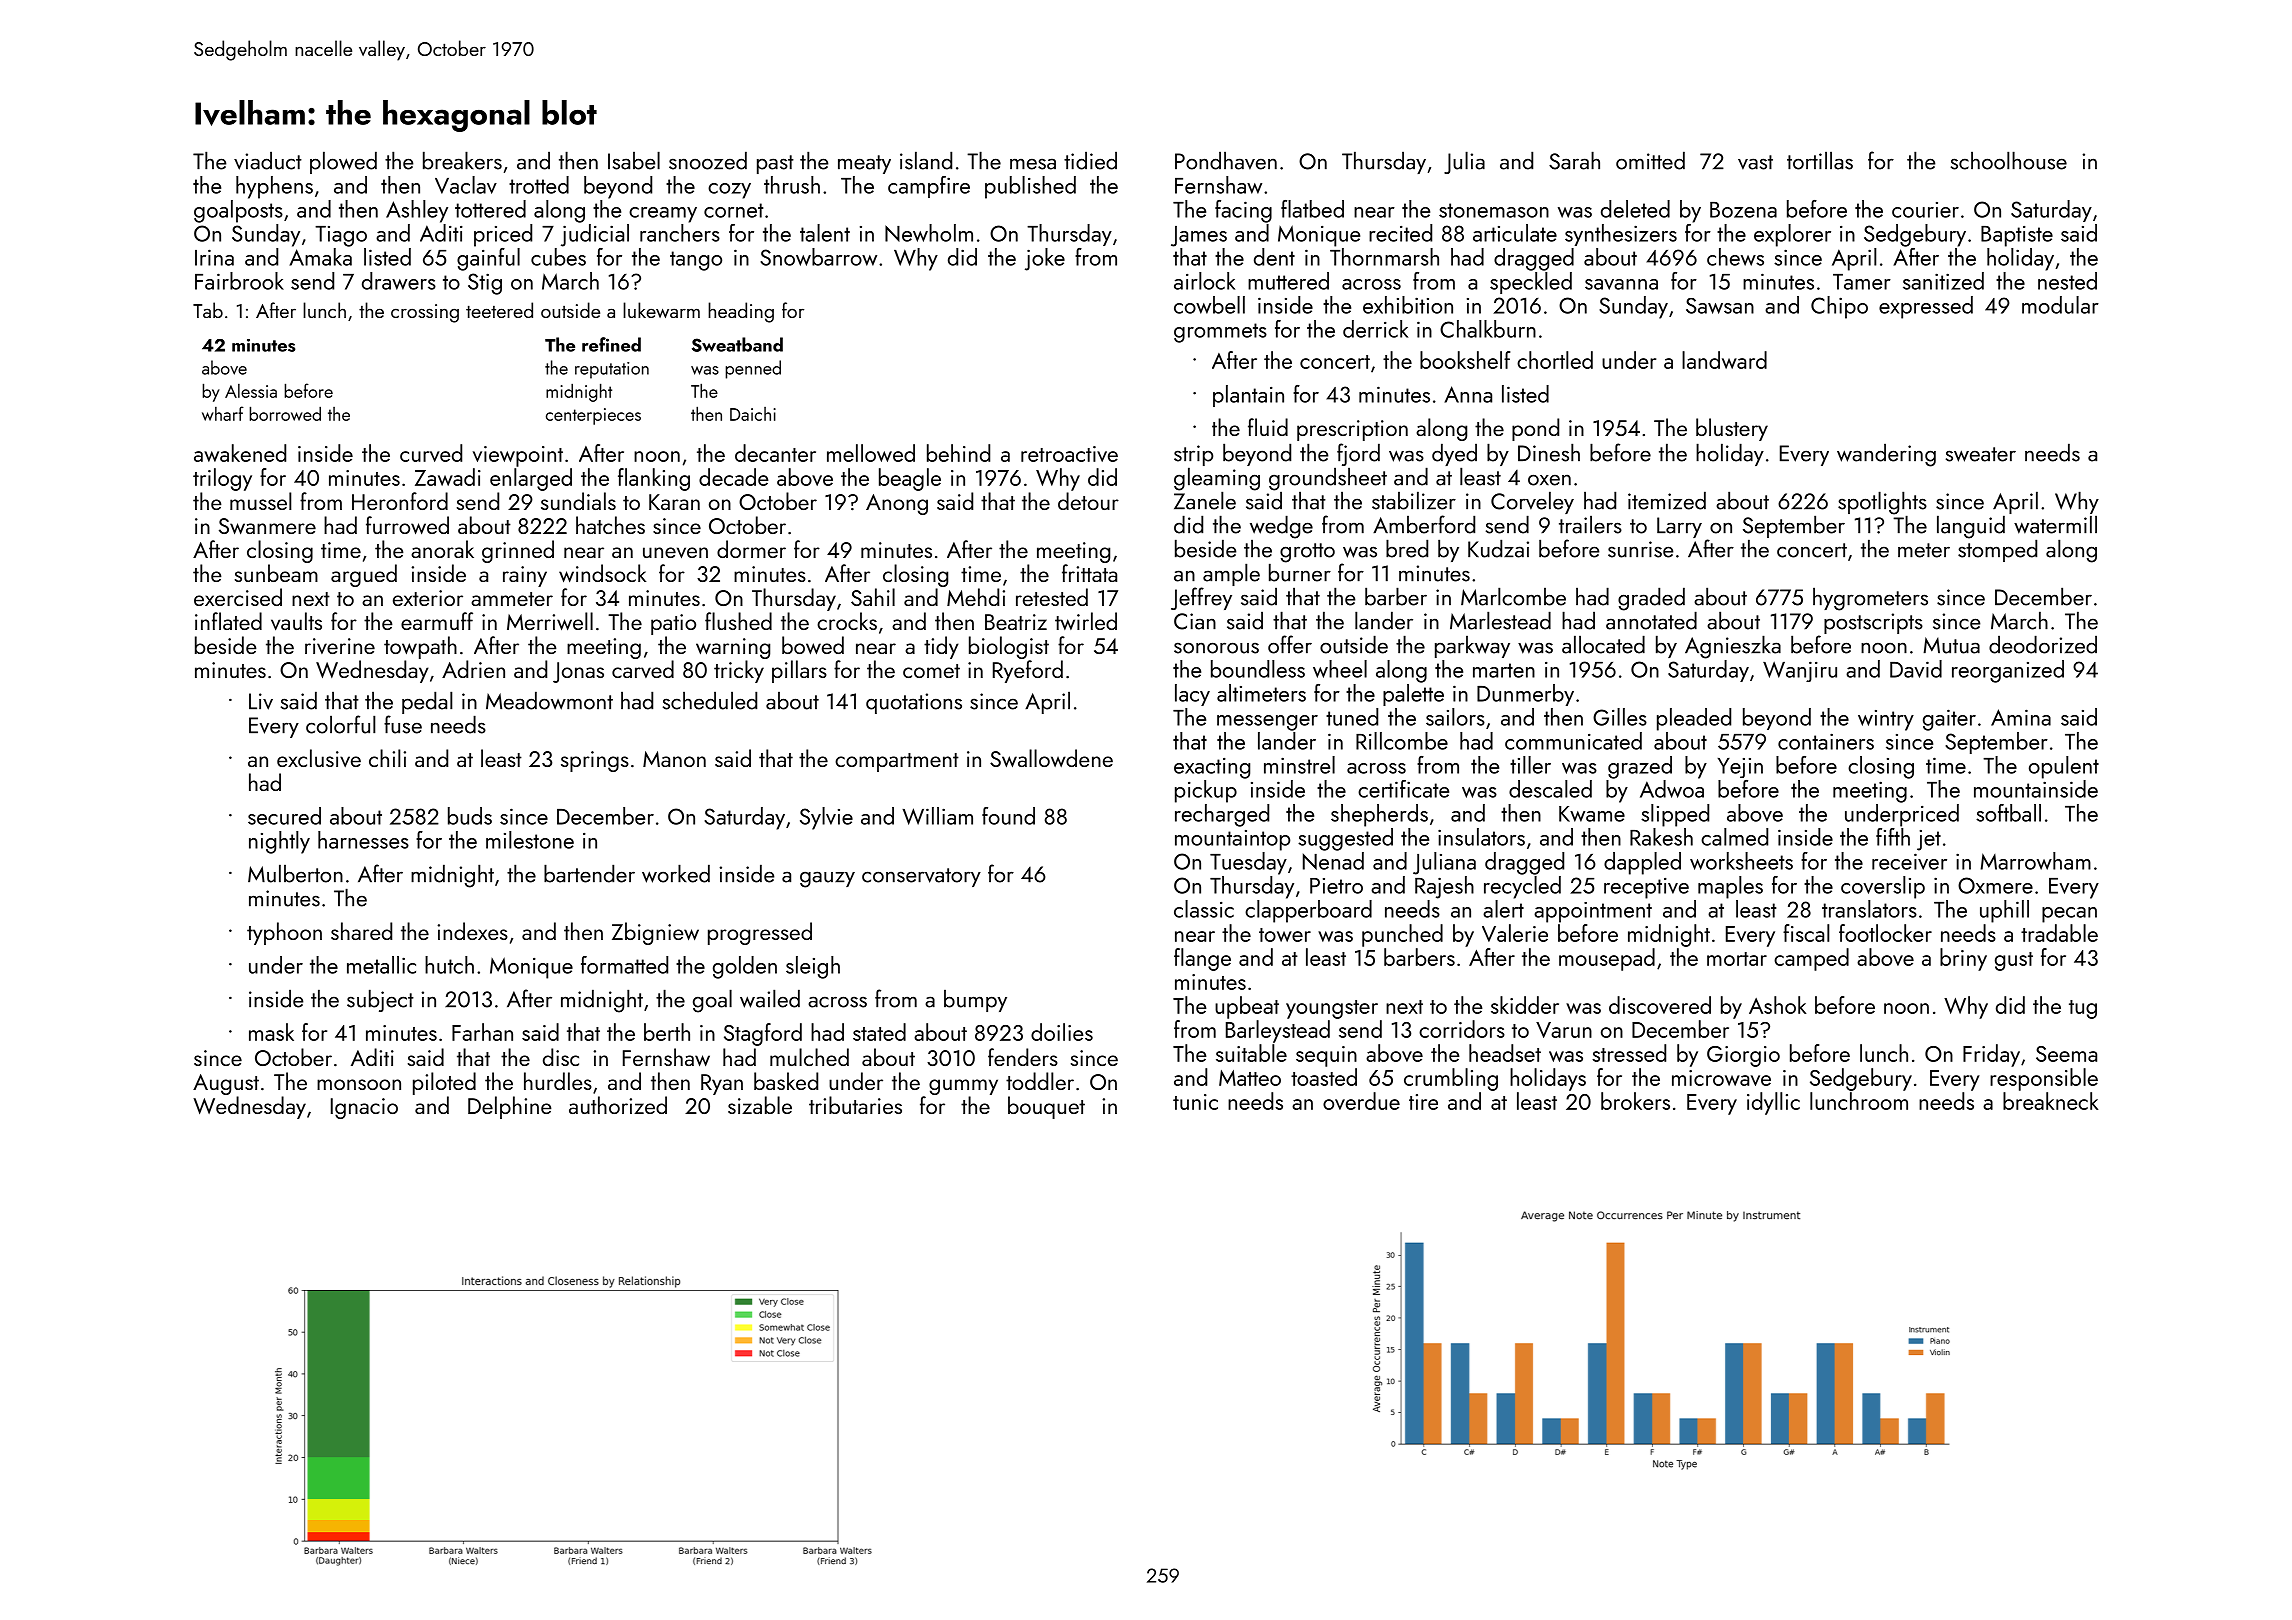 The height and width of the screenshot is (1620, 2292). I want to click on vaults, so click(296, 621).
